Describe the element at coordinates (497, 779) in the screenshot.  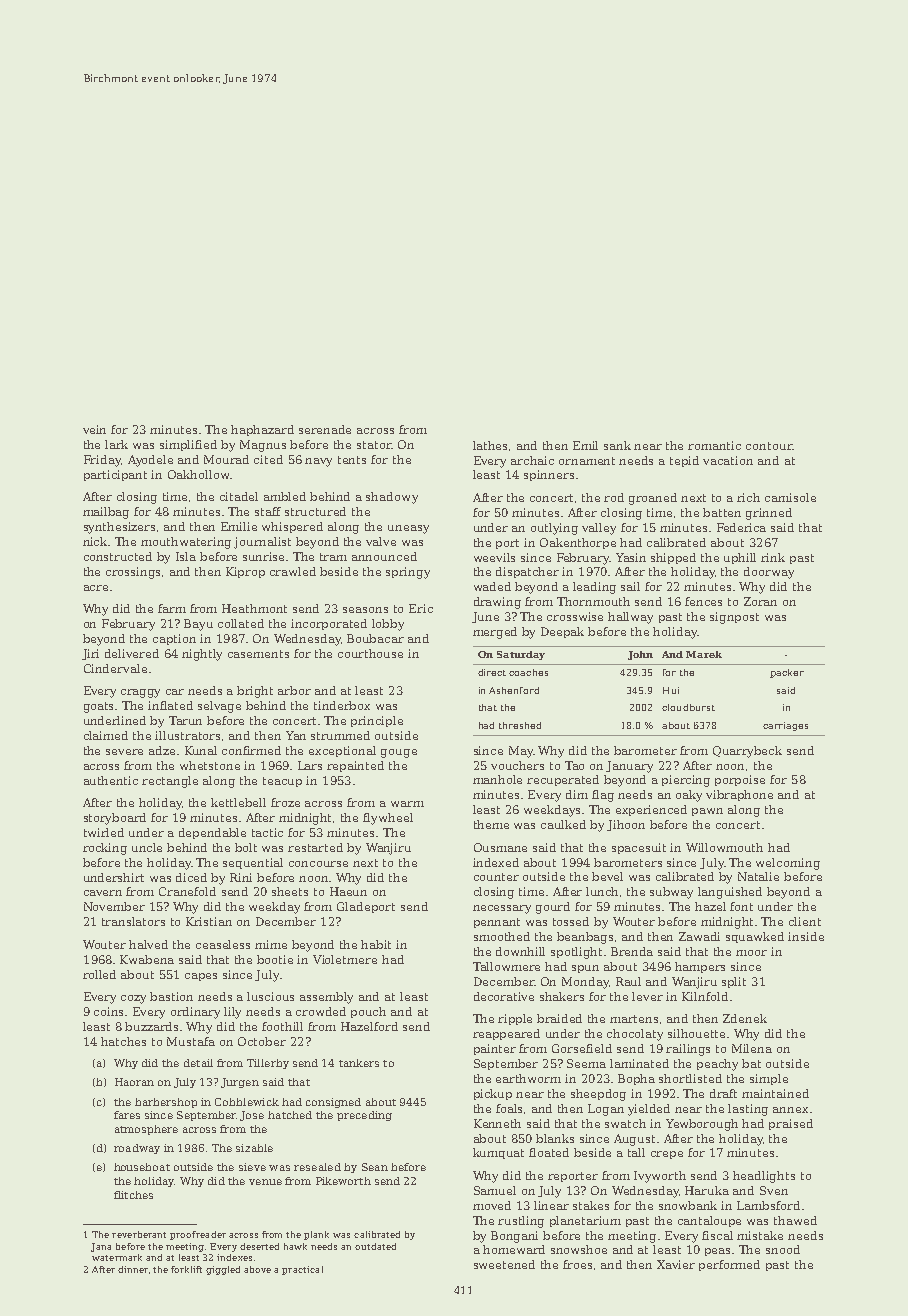
I see `manhole` at that location.
